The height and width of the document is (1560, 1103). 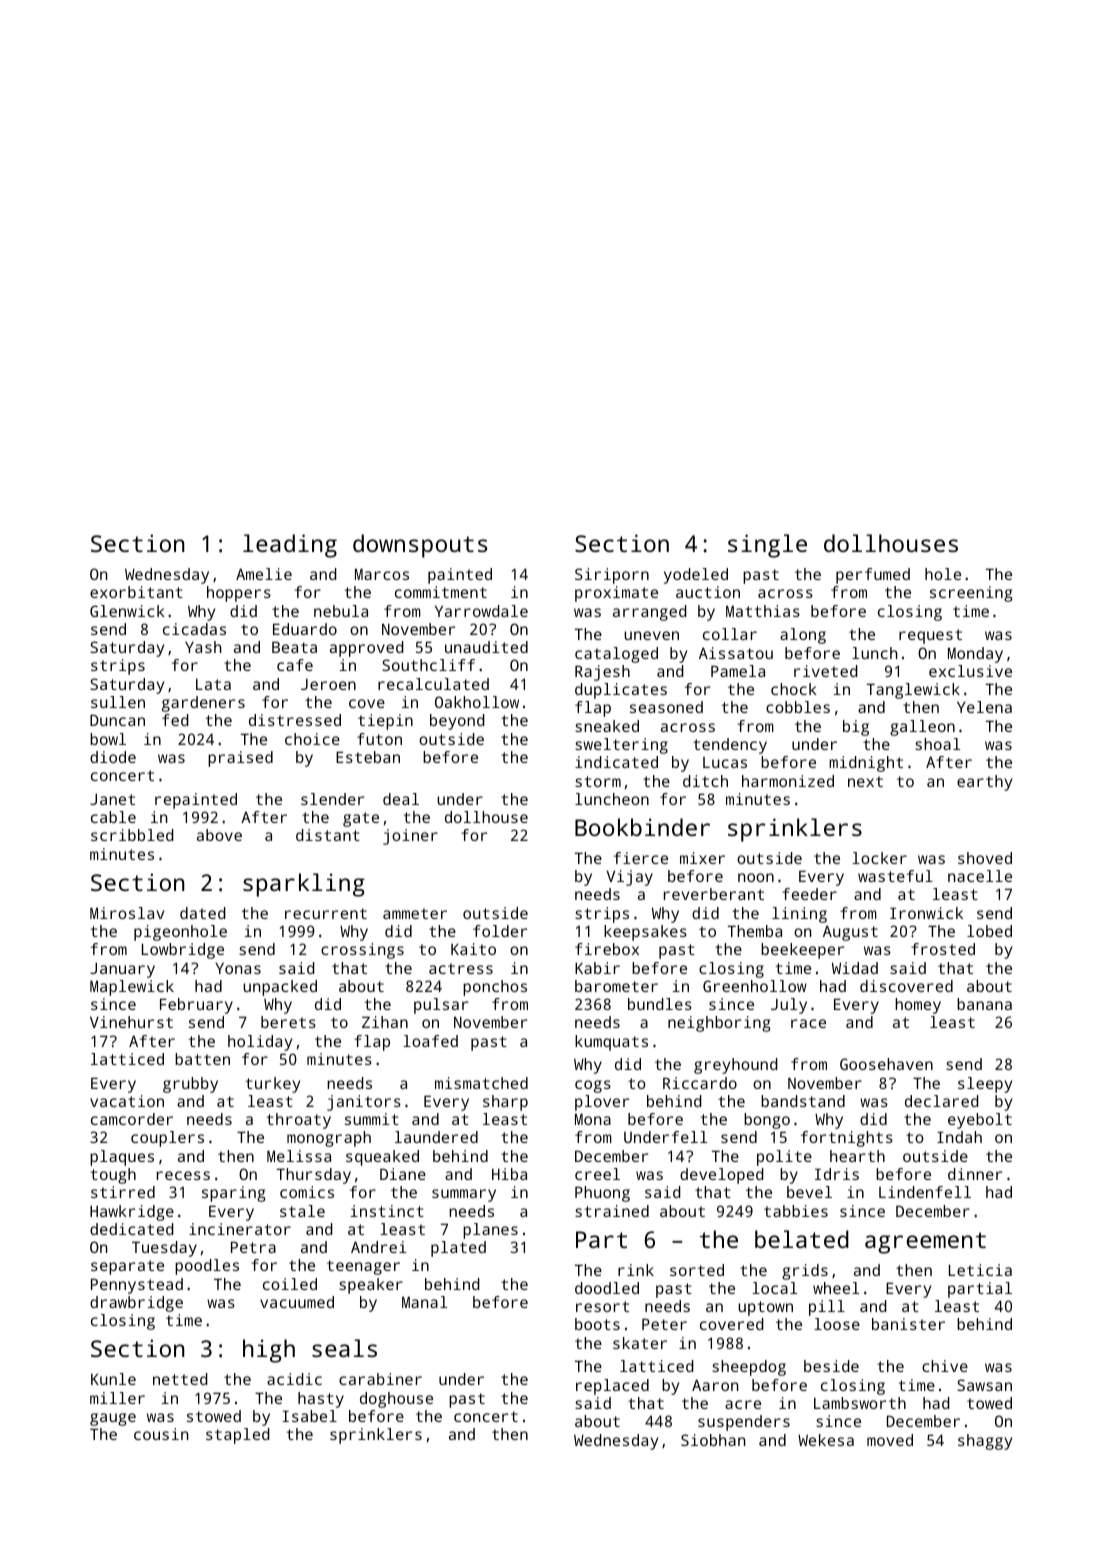 I want to click on ditch, so click(x=705, y=781).
